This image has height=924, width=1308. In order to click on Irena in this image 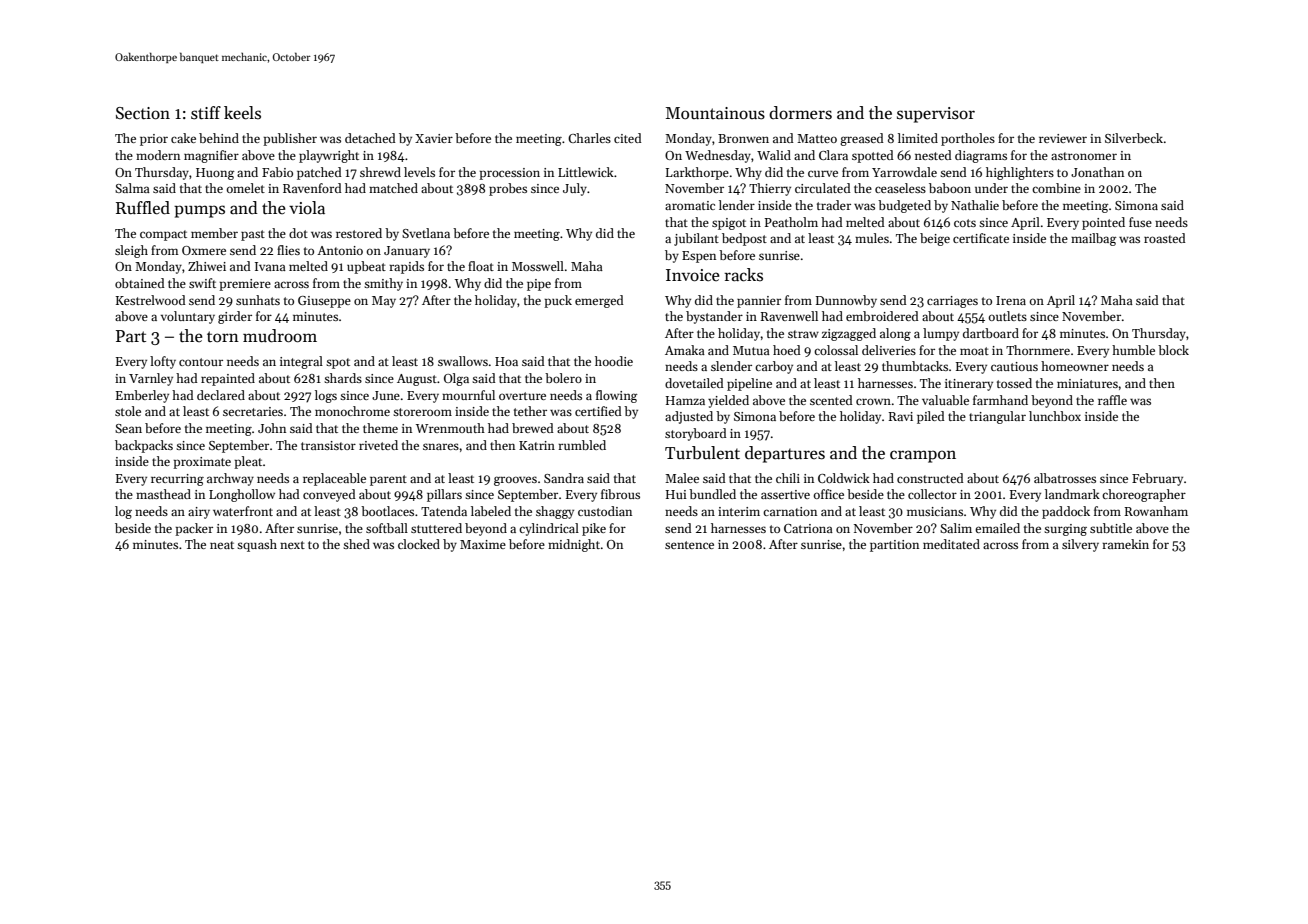, I will do `click(1011, 300)`.
